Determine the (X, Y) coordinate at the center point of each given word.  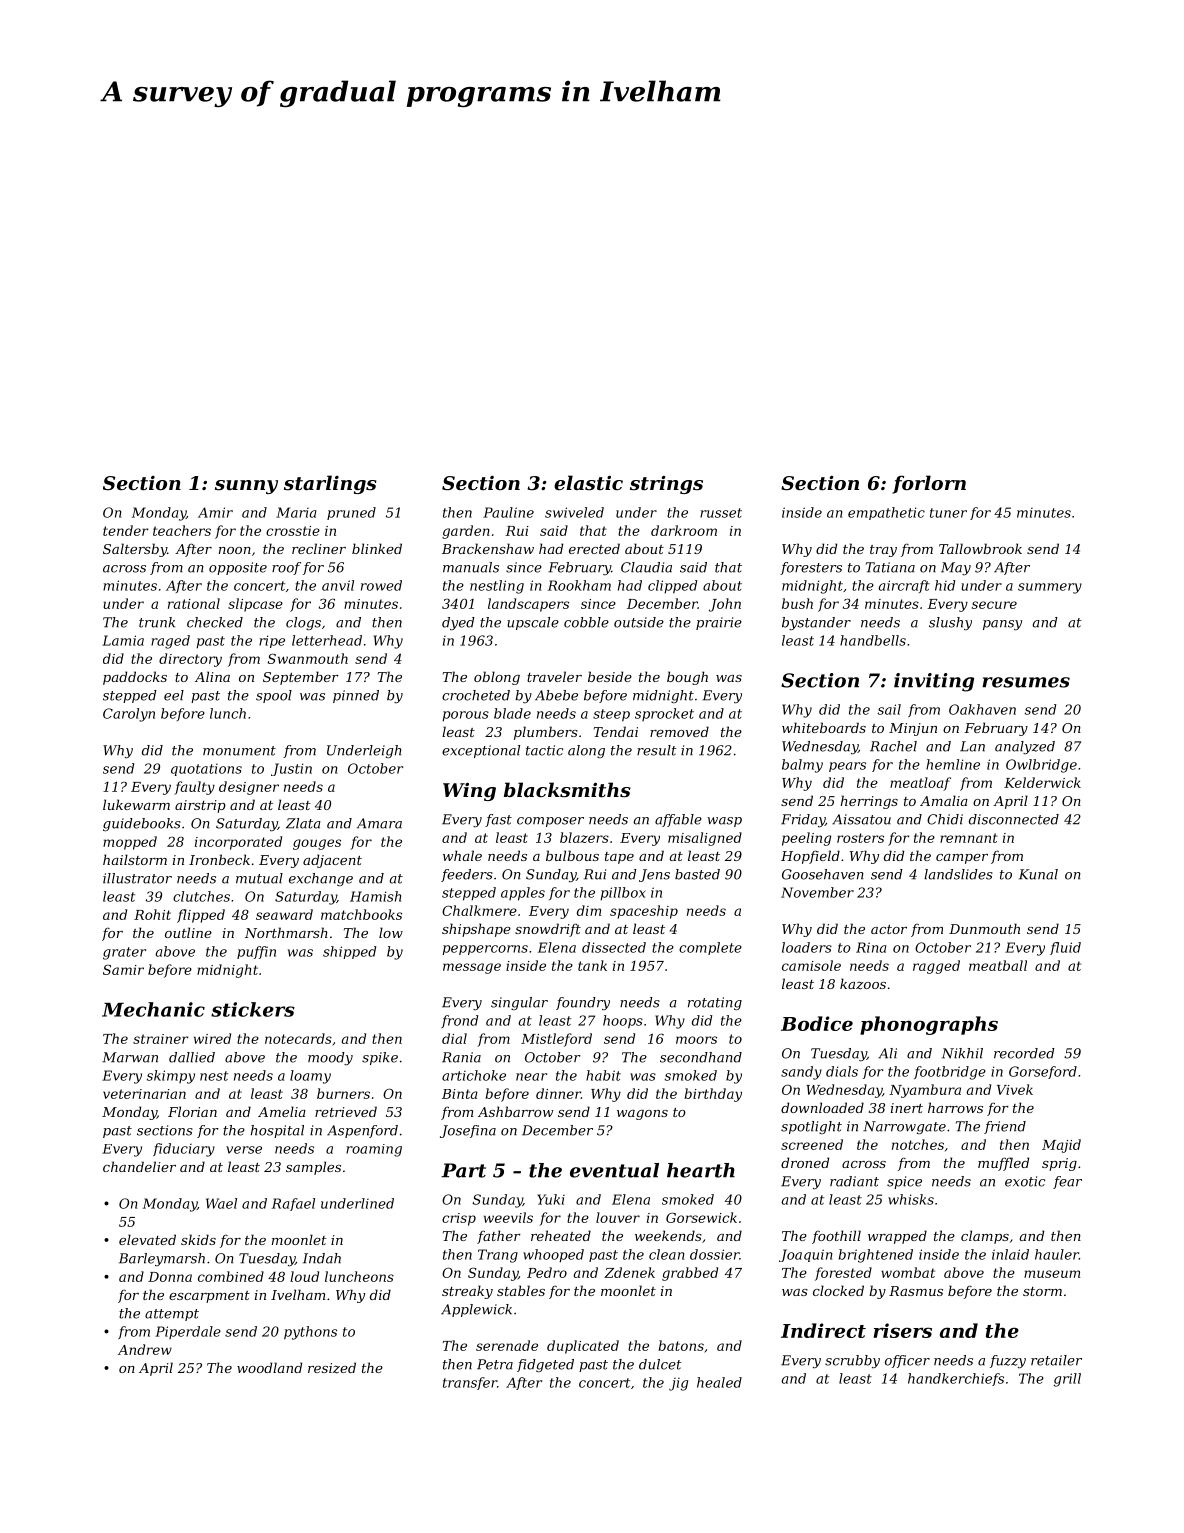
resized (332, 1367)
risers (902, 1330)
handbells (873, 640)
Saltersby (135, 550)
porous (465, 716)
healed (719, 1382)
